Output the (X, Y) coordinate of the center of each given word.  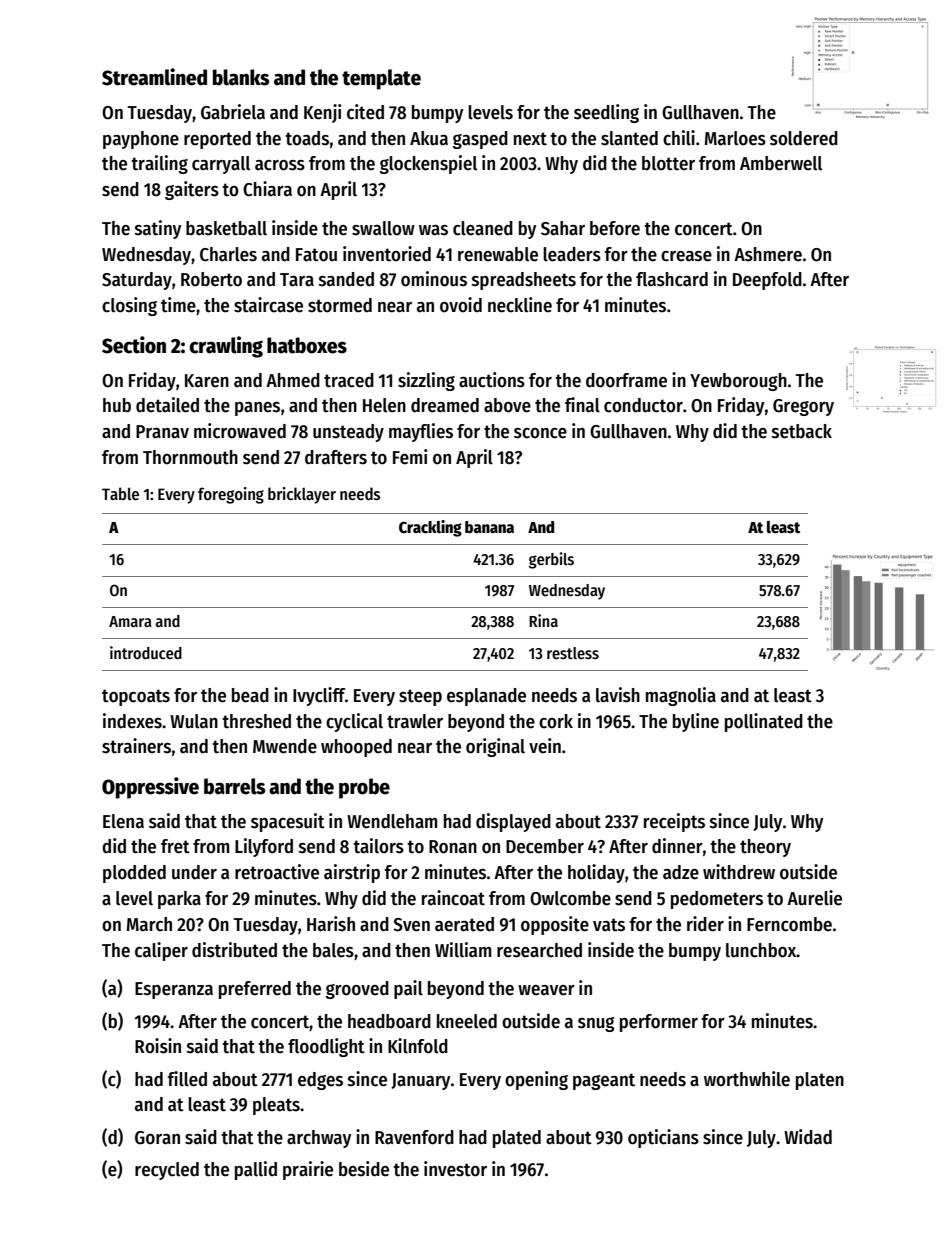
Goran (157, 1138)
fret (175, 846)
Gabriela (233, 112)
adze (681, 872)
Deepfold (767, 281)
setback (802, 431)
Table (120, 493)
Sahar (563, 228)
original (495, 747)
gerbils (551, 560)
